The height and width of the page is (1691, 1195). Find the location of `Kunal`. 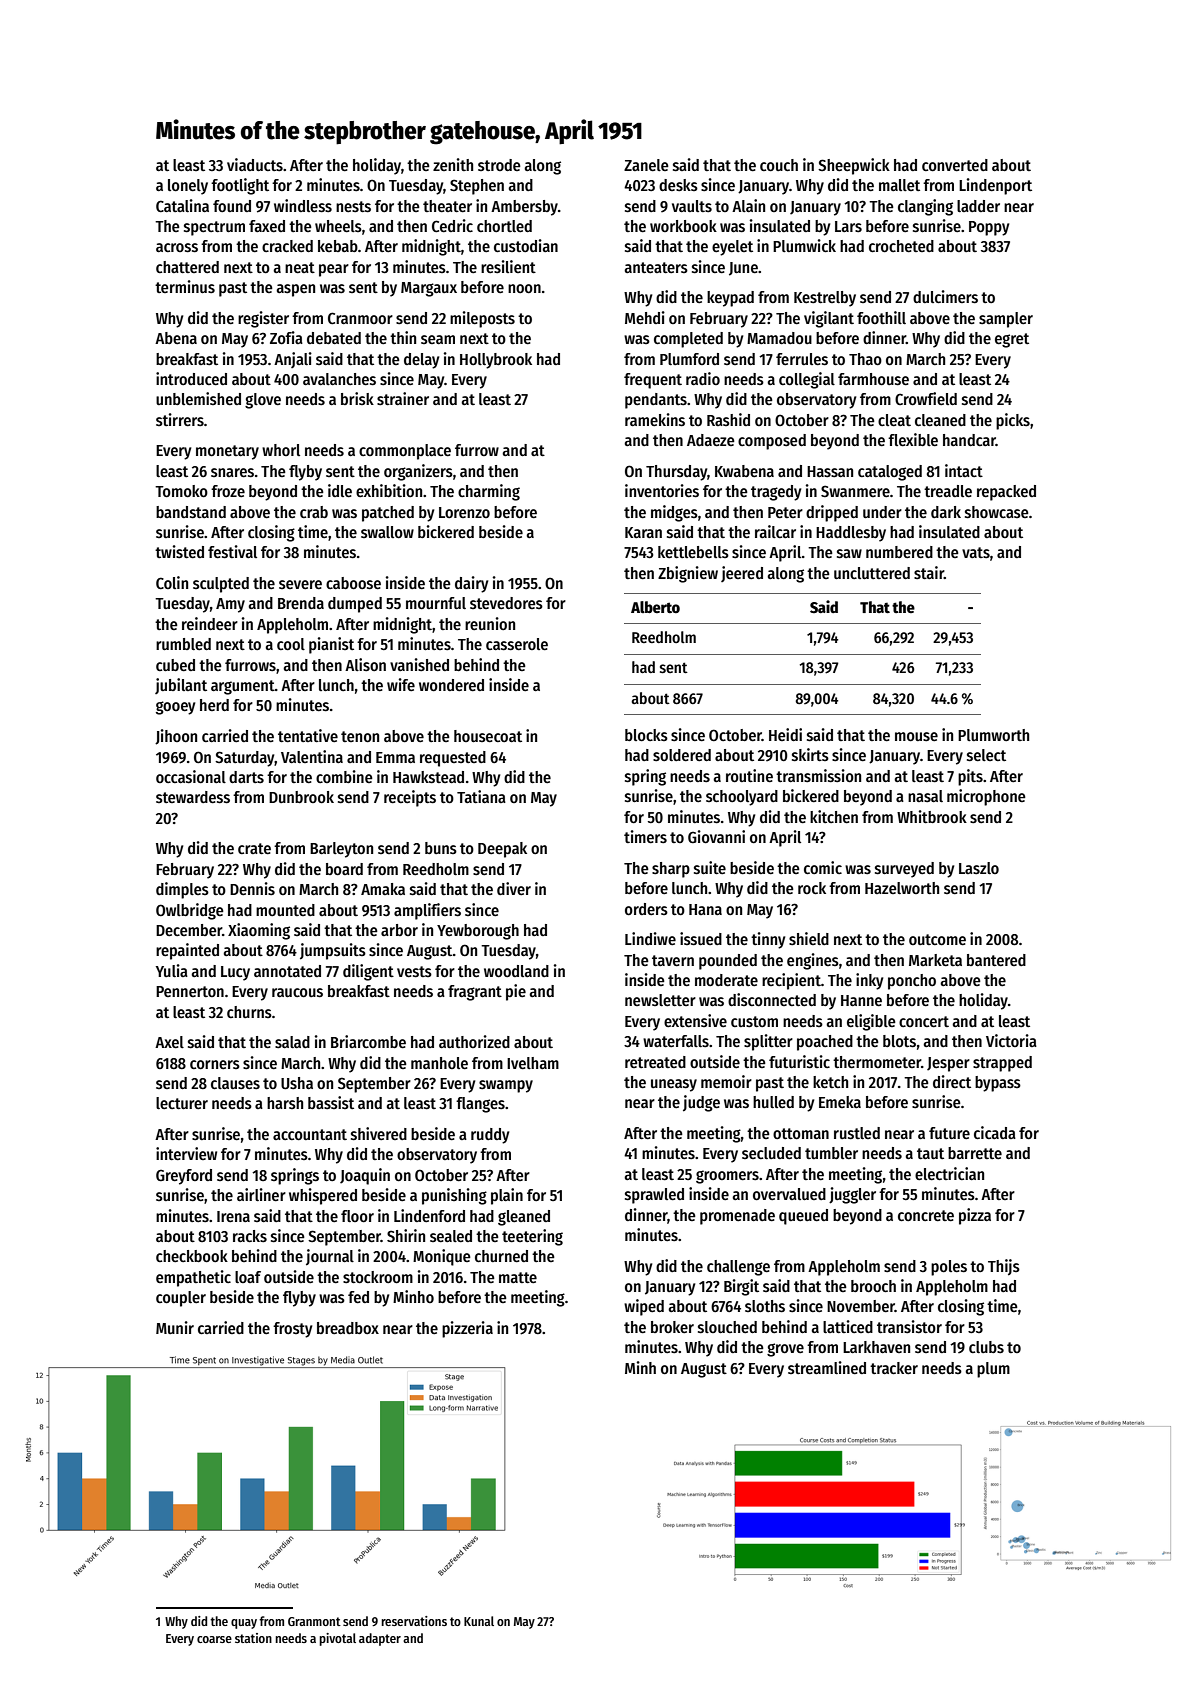

Kunal is located at coordinates (479, 1621).
